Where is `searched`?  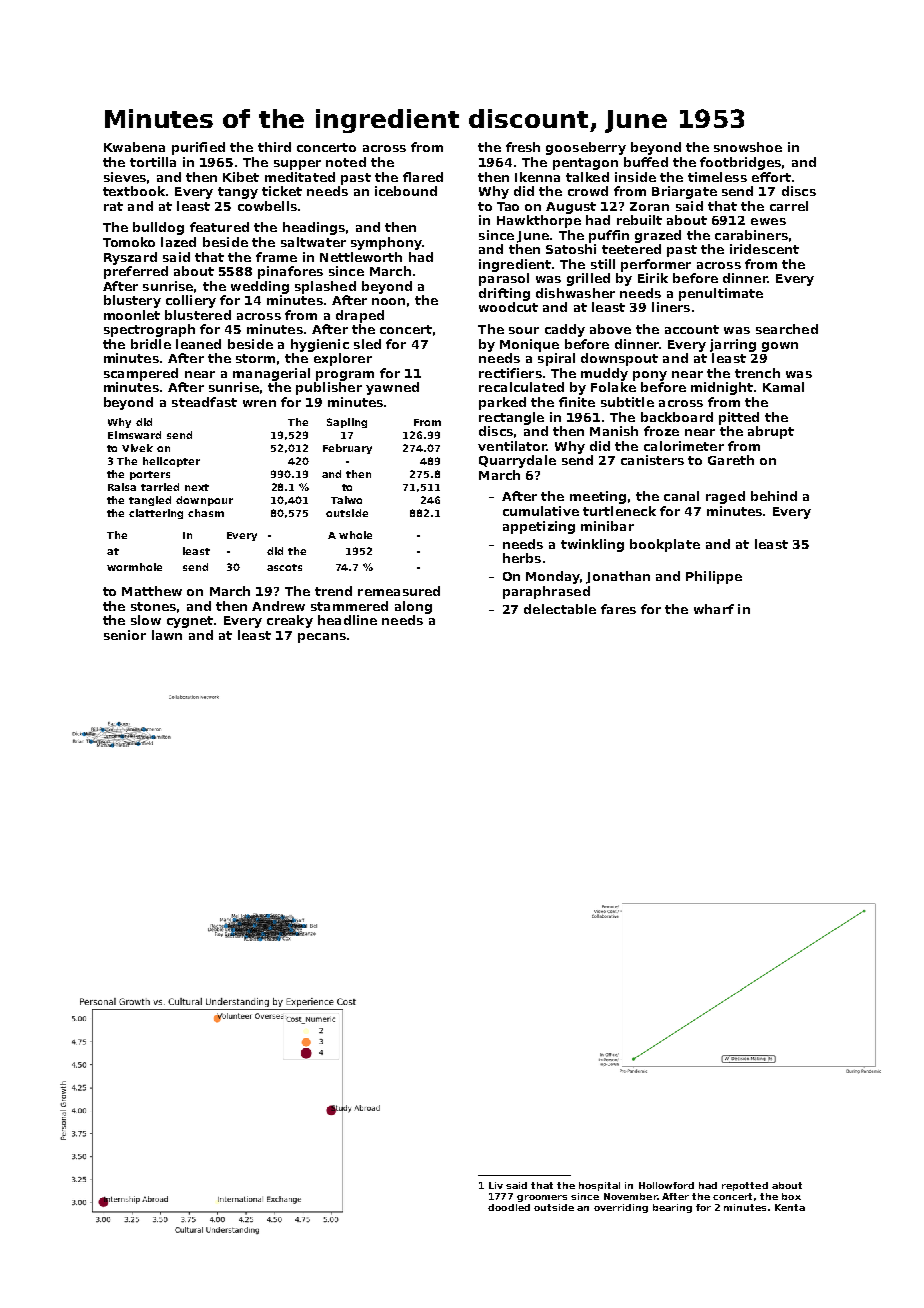
searched is located at coordinates (787, 329).
